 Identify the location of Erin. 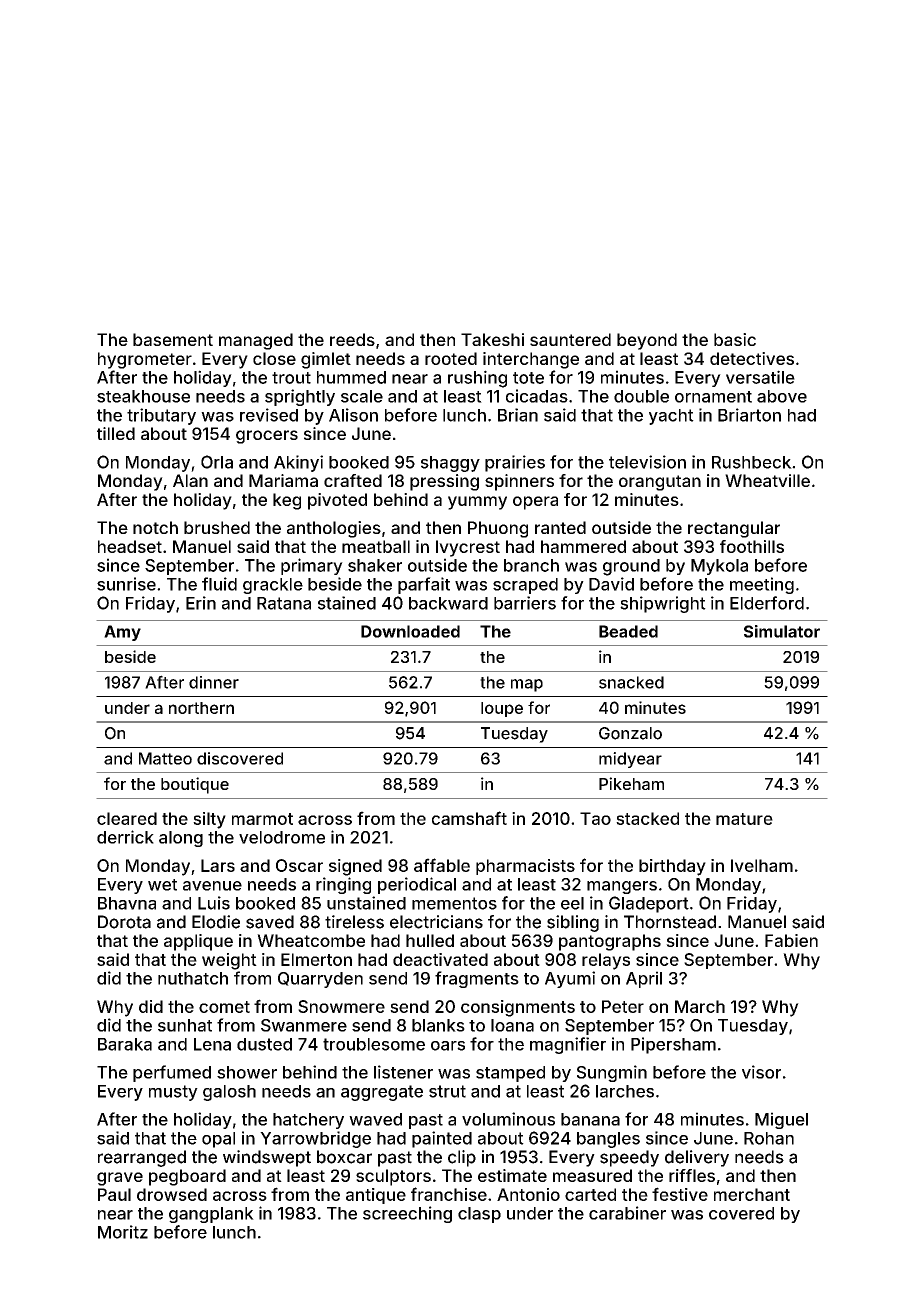
(201, 603).
